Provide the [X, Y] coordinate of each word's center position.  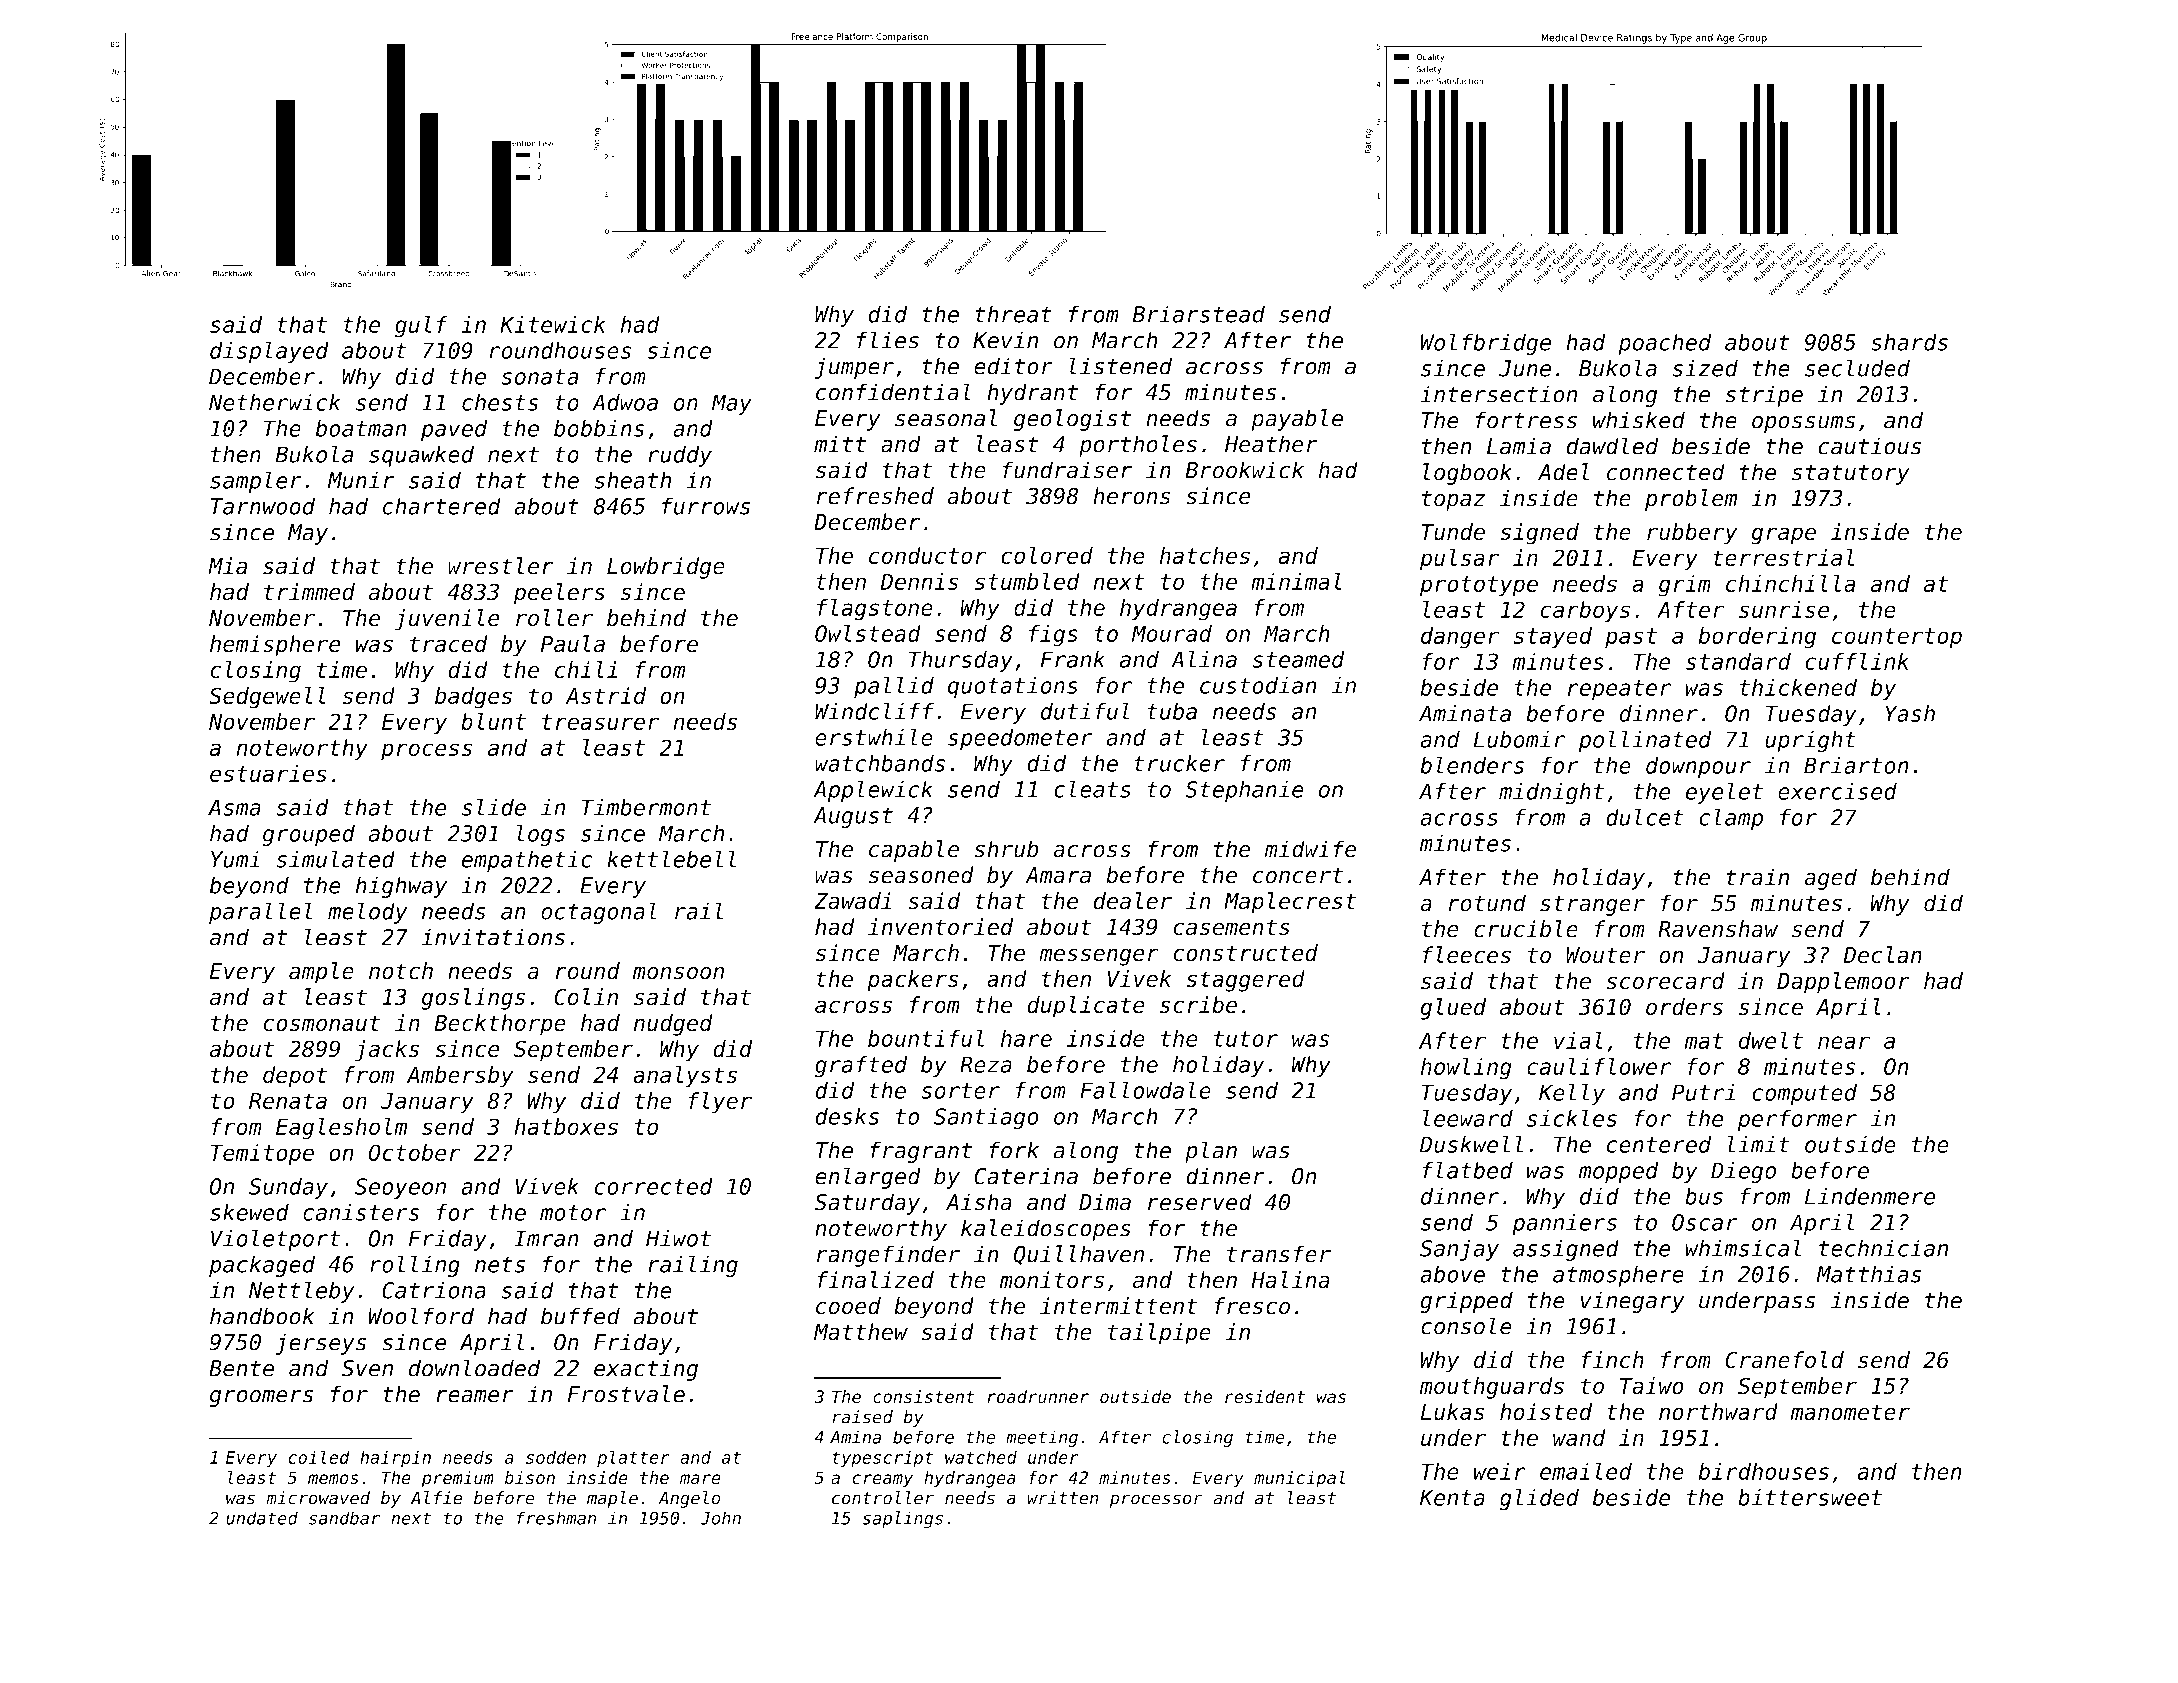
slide [494, 807]
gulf [421, 326]
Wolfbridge [1485, 344]
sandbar [344, 1518]
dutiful [1085, 711]
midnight [1551, 793]
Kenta [1452, 1497]
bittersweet [1810, 1497]
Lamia [1519, 446]
